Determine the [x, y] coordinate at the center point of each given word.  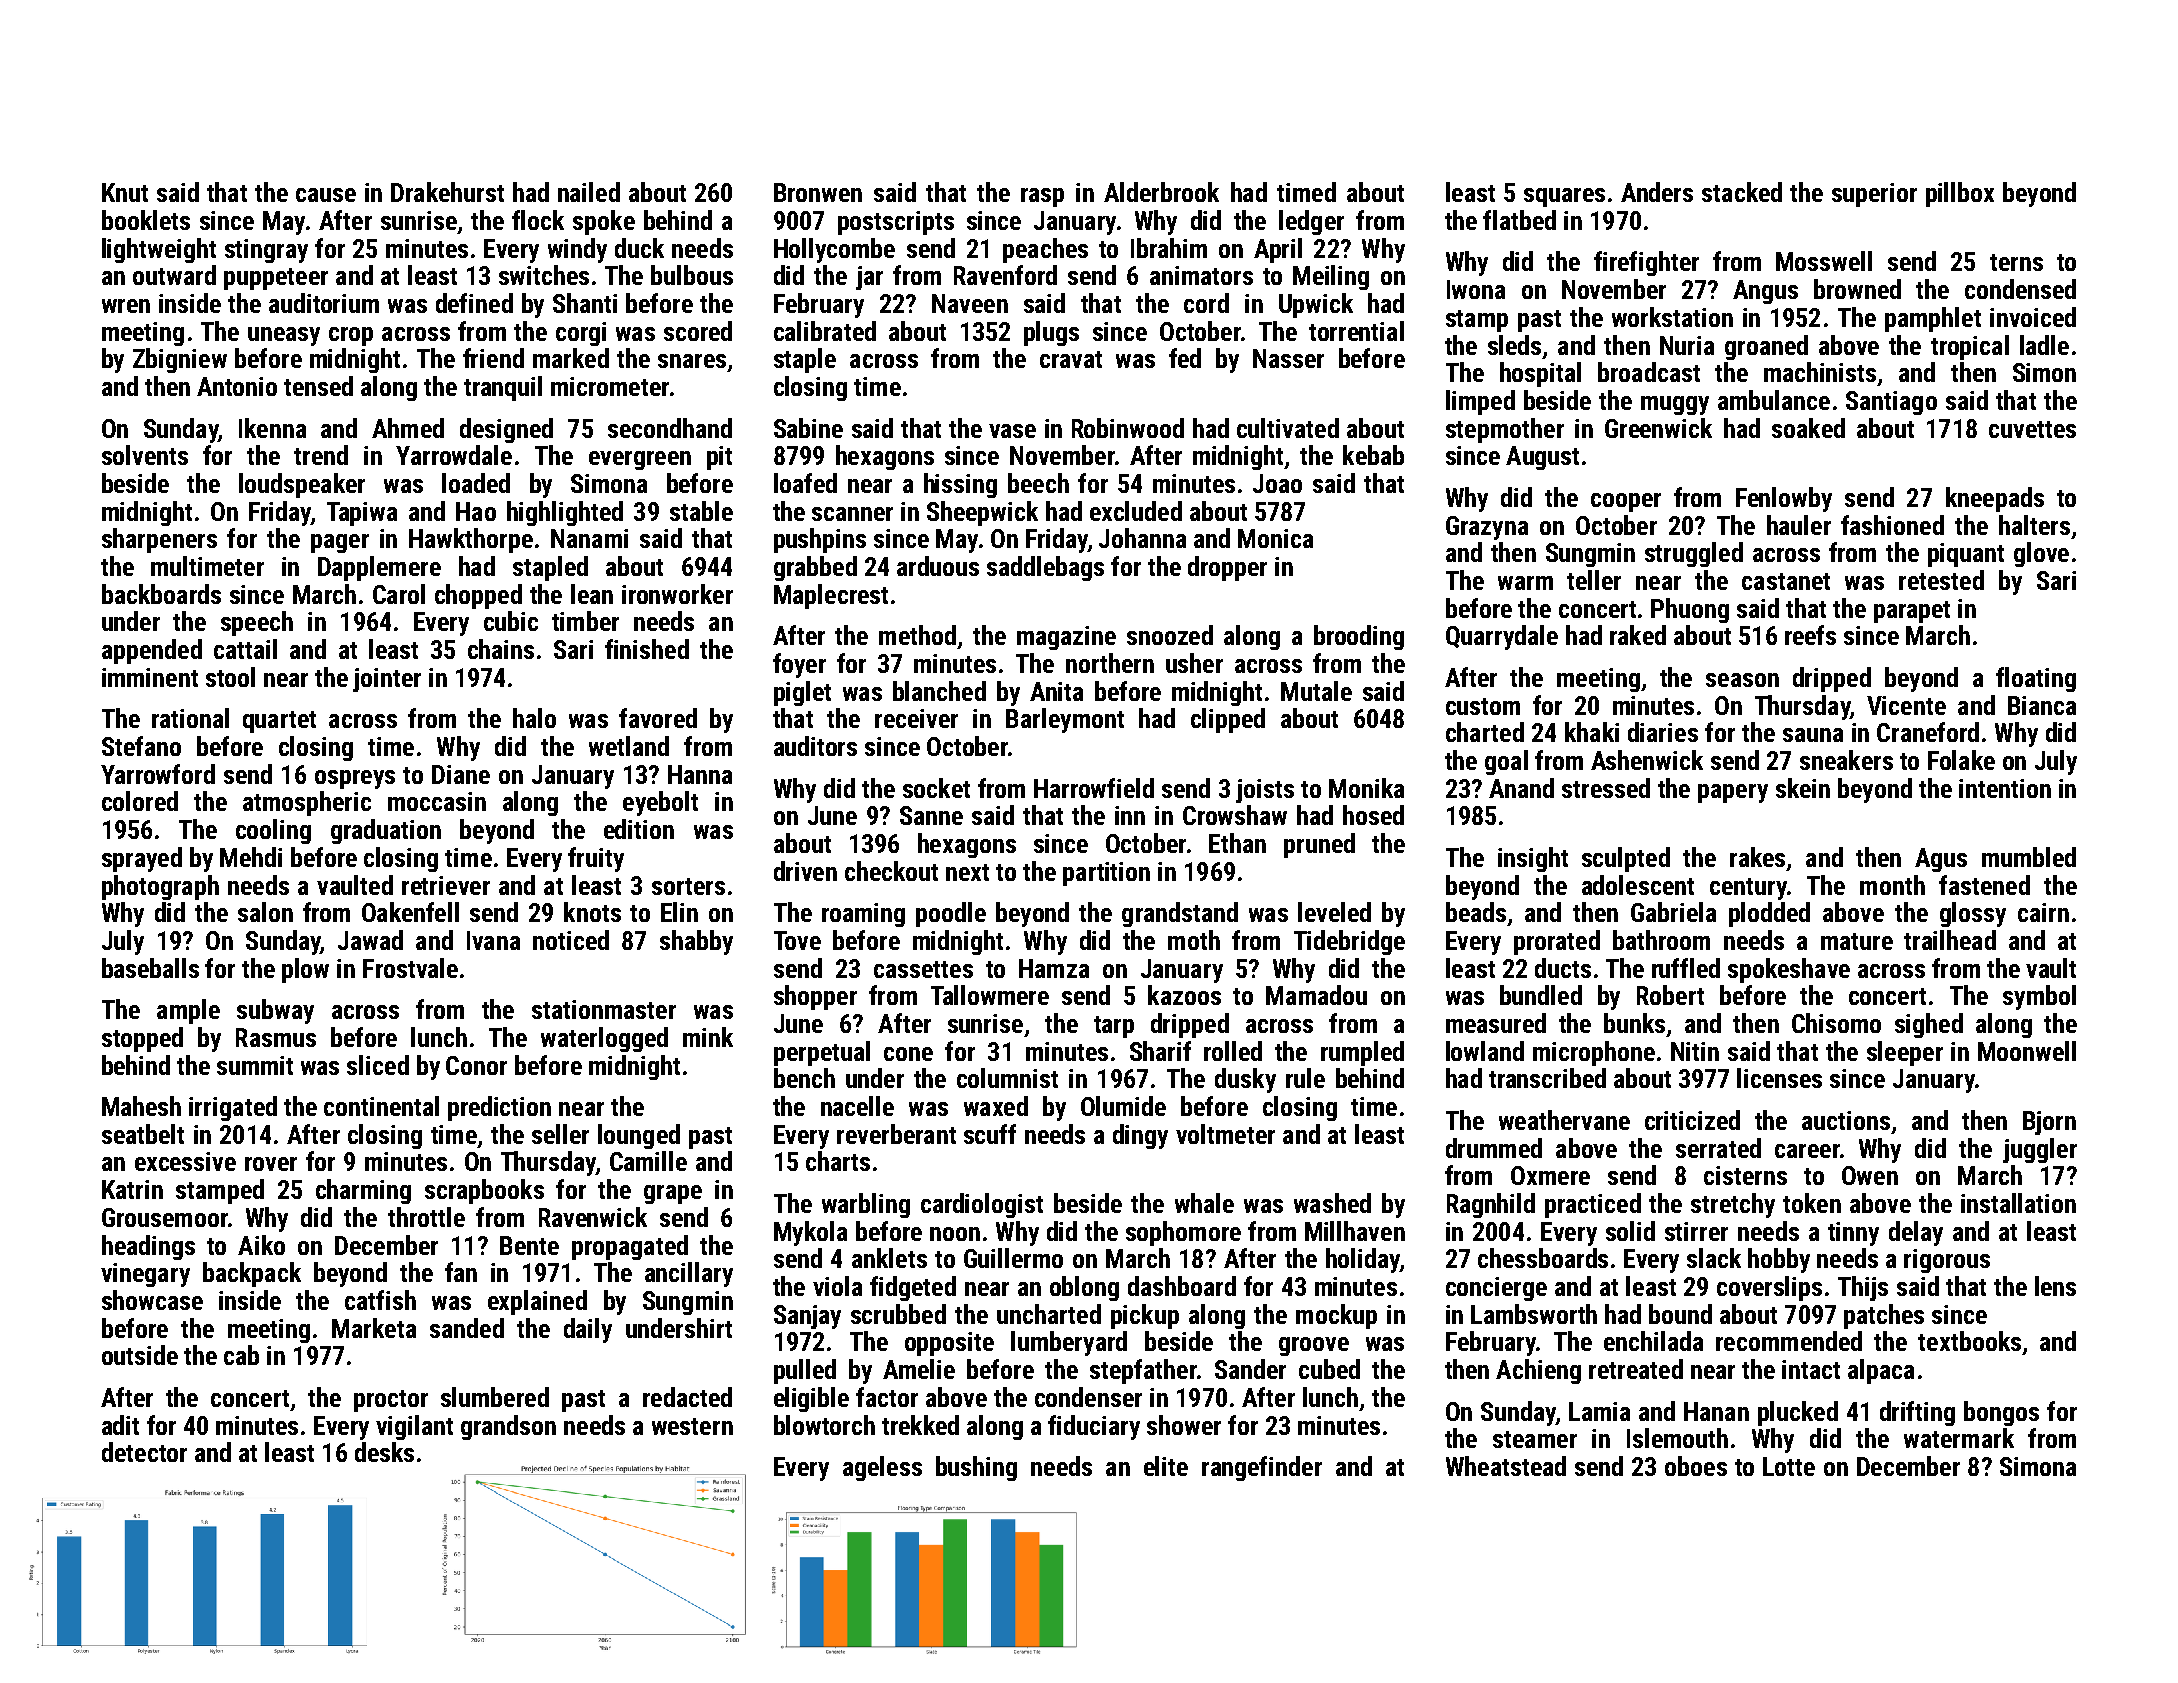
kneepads [1995, 499]
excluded [1136, 511]
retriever [446, 885]
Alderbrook [1161, 192]
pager [340, 543]
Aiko [261, 1245]
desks [384, 1452]
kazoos [1184, 995]
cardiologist [982, 1205]
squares [1564, 197]
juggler [2040, 1150]
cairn [2043, 912]
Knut [125, 192]
